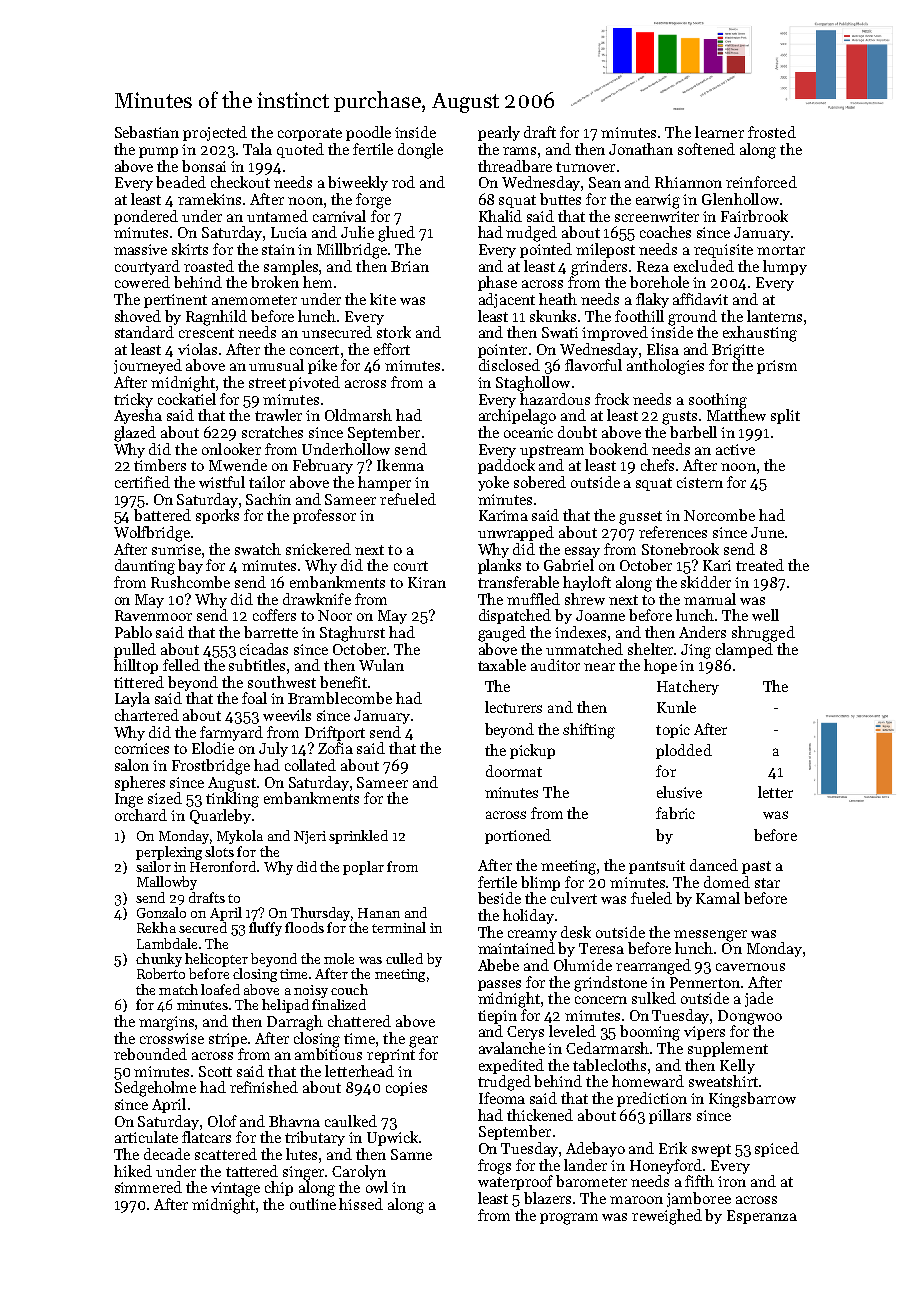 The height and width of the screenshot is (1311, 924). What do you see at coordinates (313, 1204) in the screenshot?
I see `outline` at bounding box center [313, 1204].
